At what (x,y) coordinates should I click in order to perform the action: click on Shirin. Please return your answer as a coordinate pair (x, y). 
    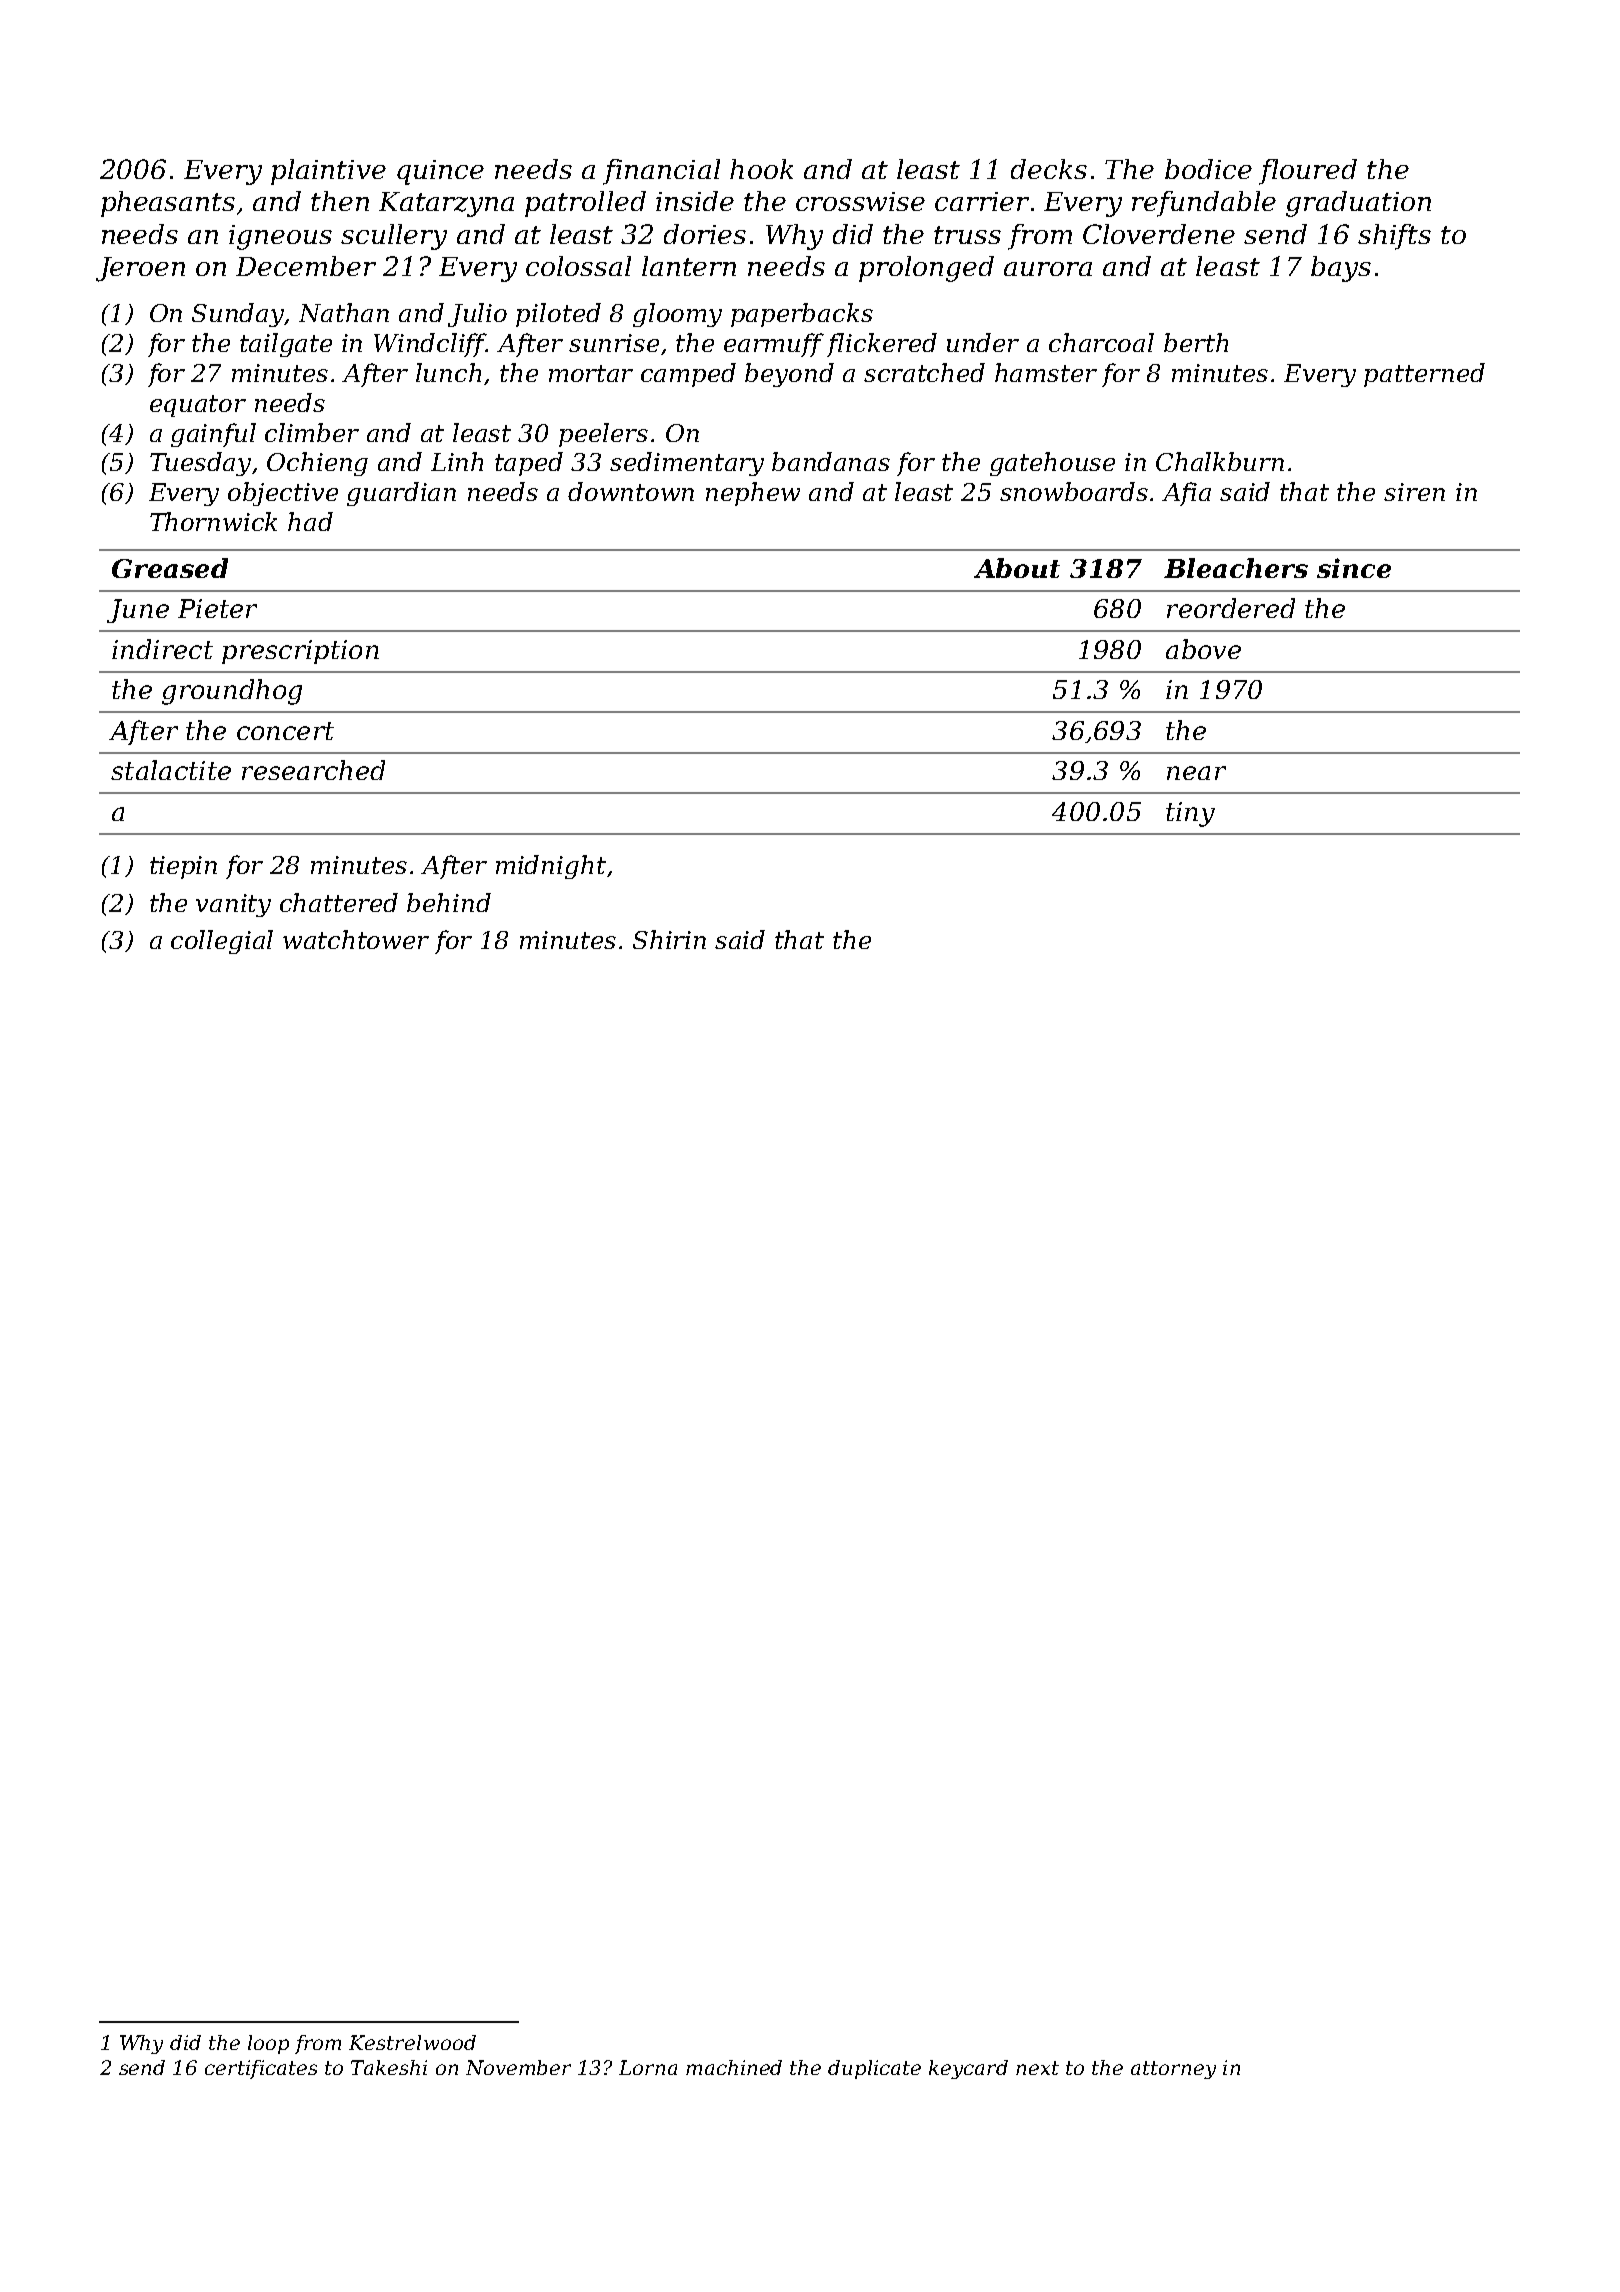
    Looking at the image, I should click on (669, 939).
